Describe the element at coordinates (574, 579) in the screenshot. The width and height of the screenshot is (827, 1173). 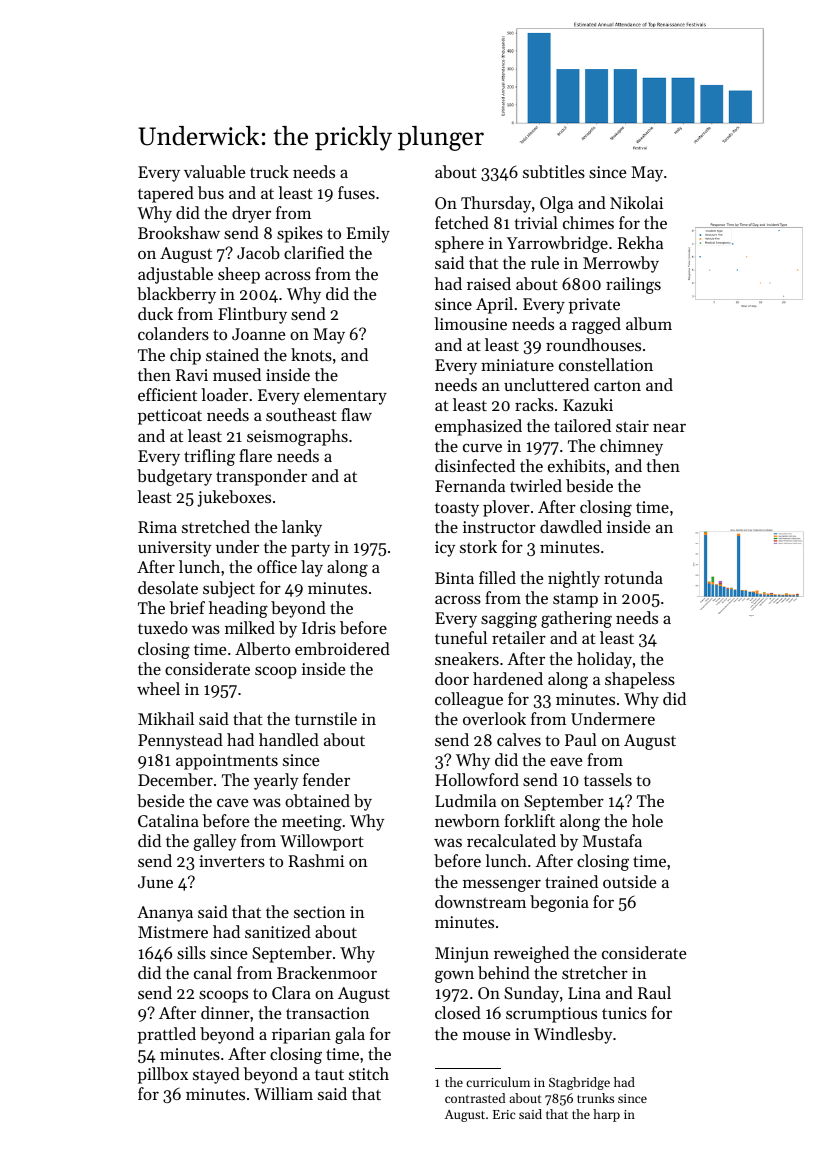
I see `nightly` at that location.
